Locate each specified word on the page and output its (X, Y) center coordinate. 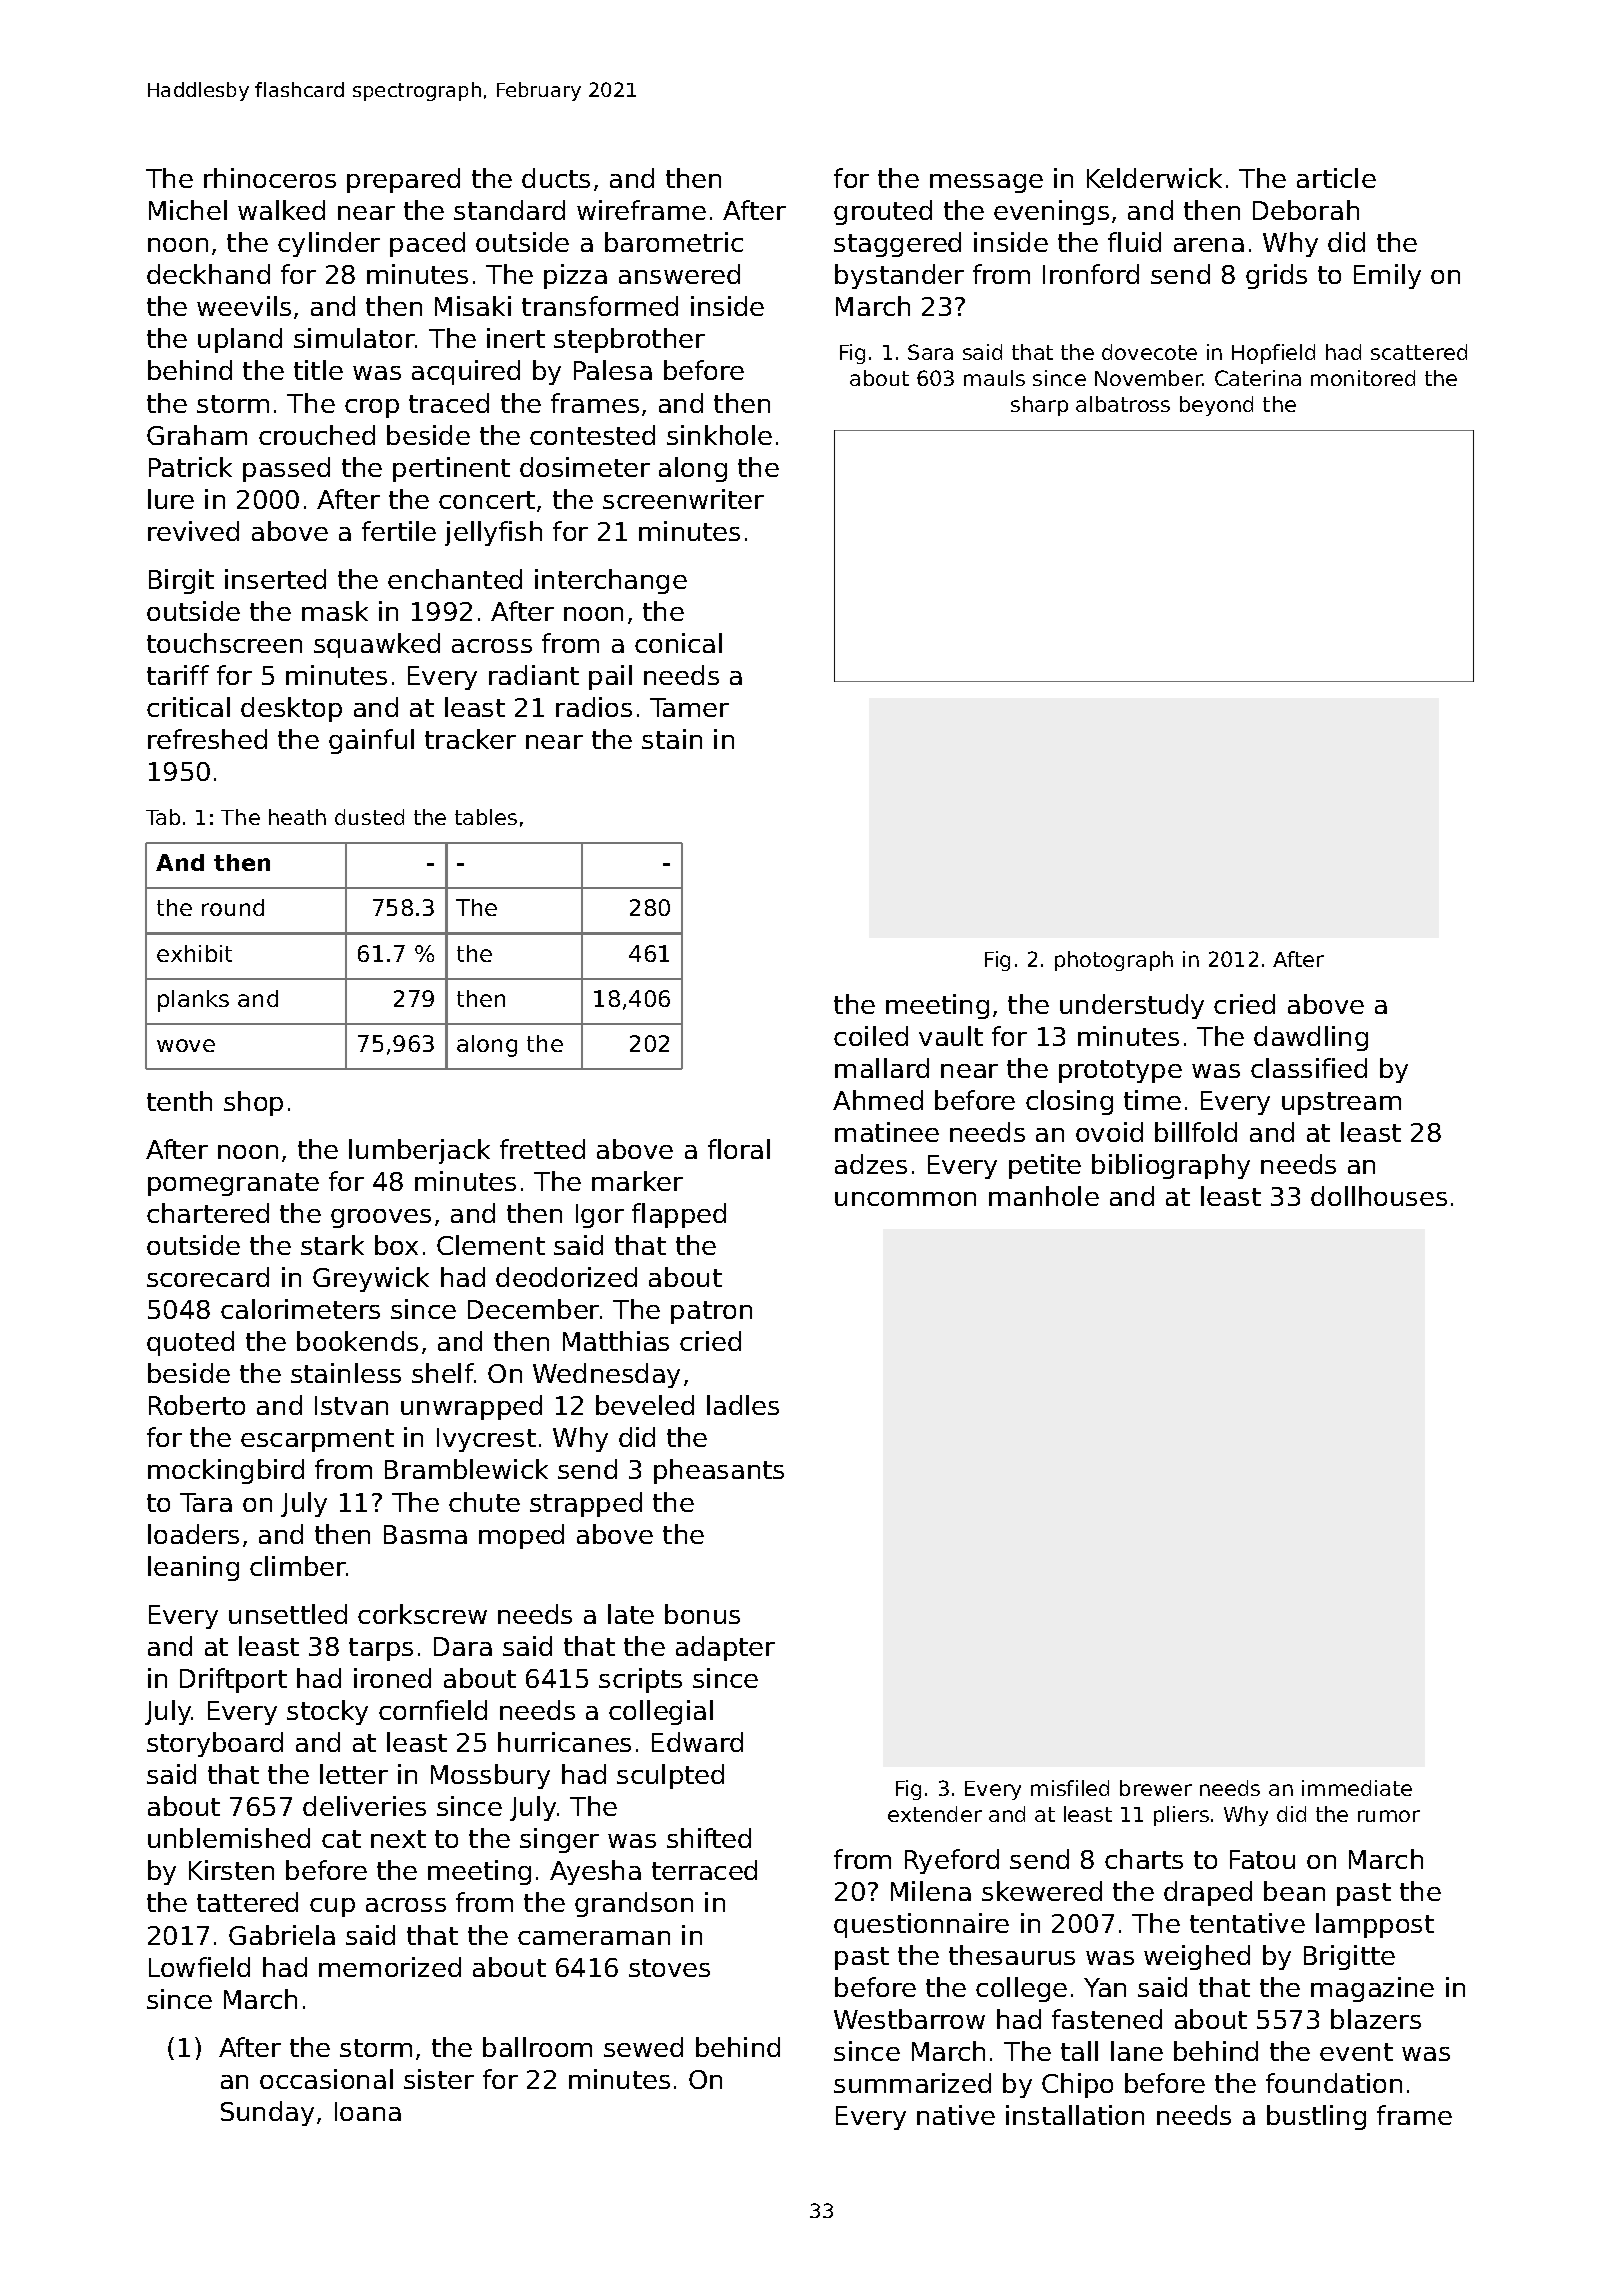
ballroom (537, 2047)
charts (1144, 1859)
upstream (1341, 1103)
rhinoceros (270, 178)
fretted (542, 1149)
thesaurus (1012, 1955)
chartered (208, 1213)
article (1336, 178)
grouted (883, 212)
